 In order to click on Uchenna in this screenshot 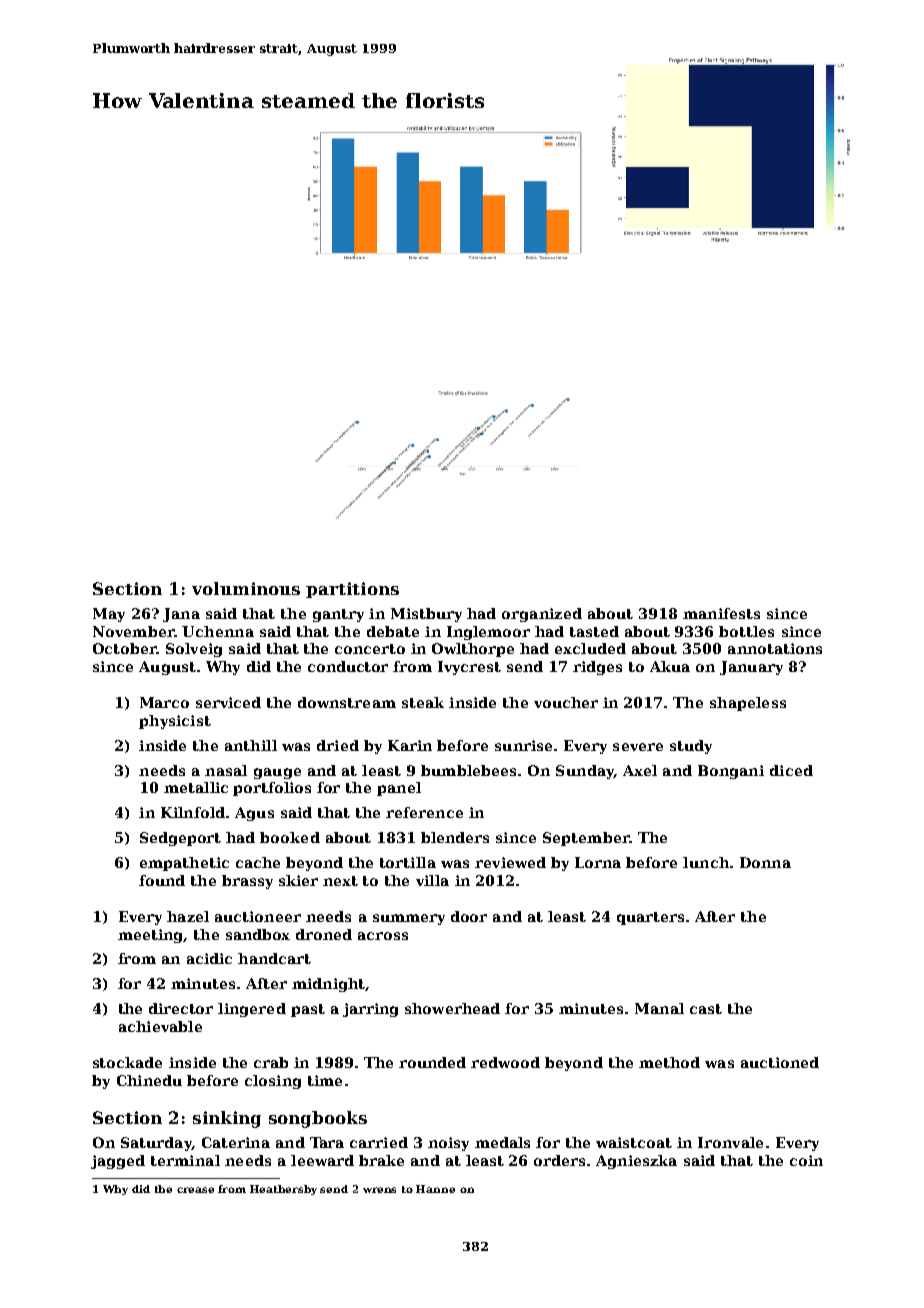, I will do `click(218, 631)`.
